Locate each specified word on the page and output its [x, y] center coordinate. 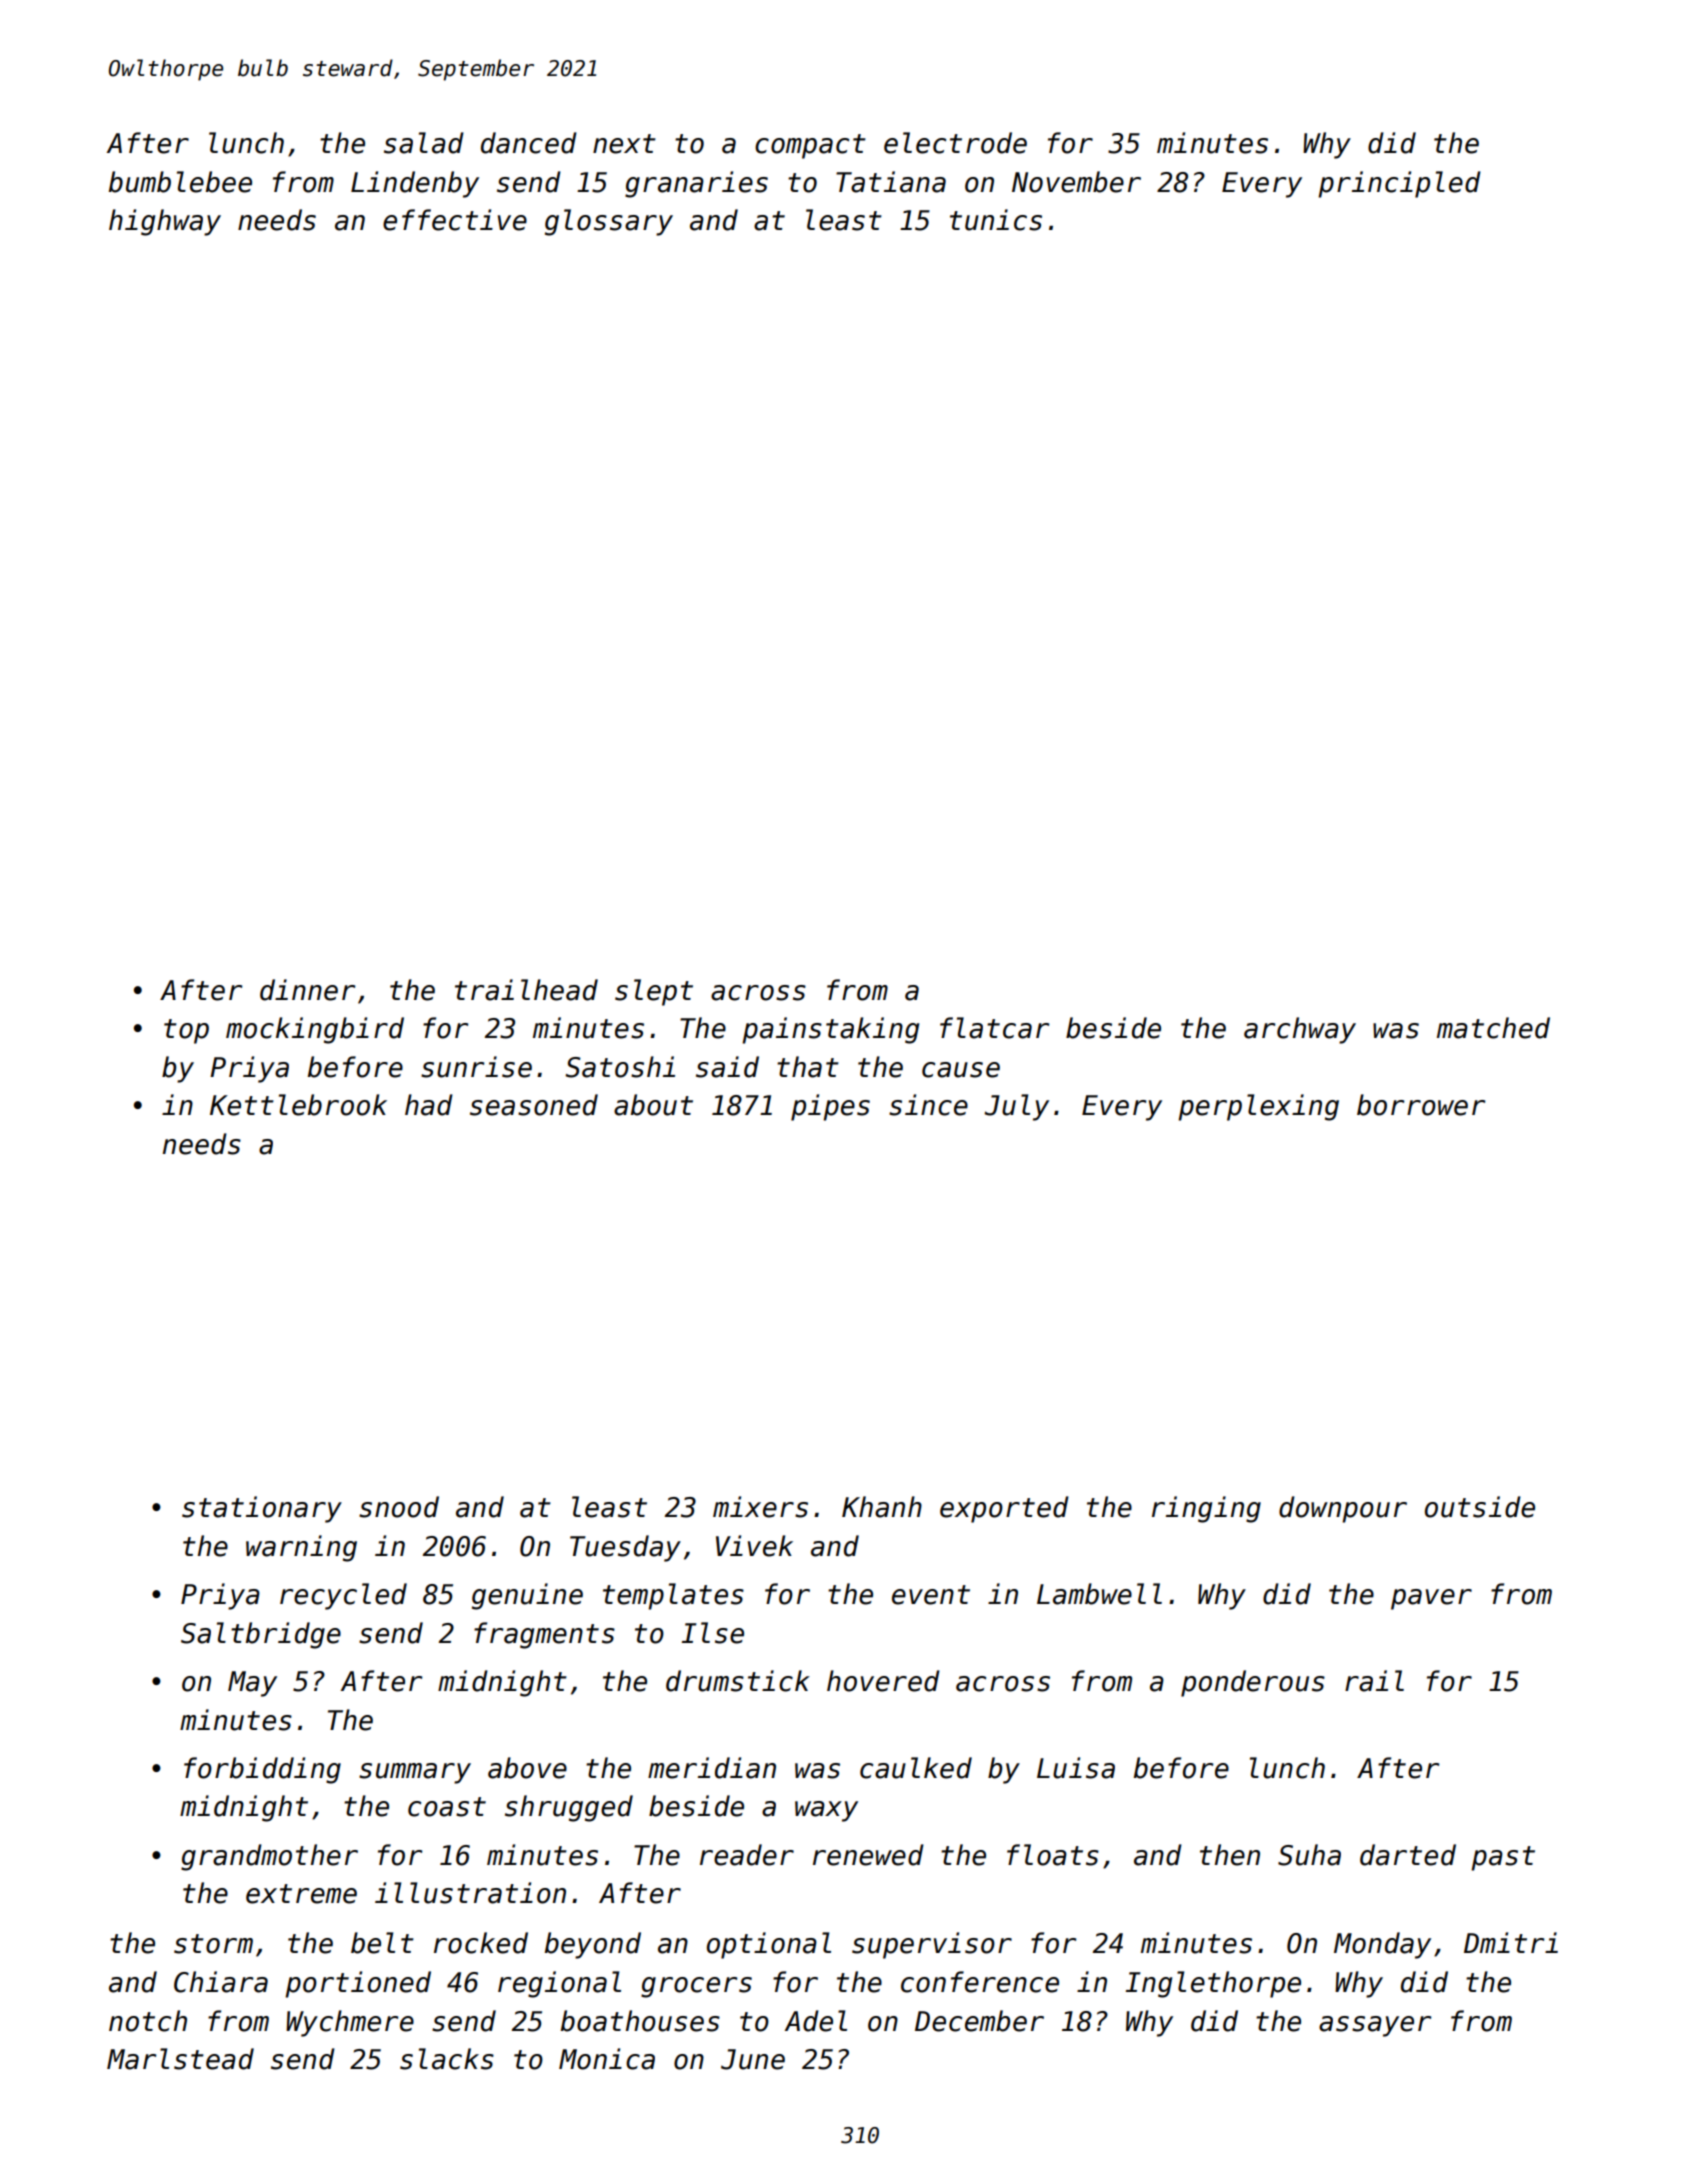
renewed [868, 1855]
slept [654, 992]
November [1076, 182]
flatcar [994, 1028]
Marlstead [180, 2059]
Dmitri [1511, 1942]
